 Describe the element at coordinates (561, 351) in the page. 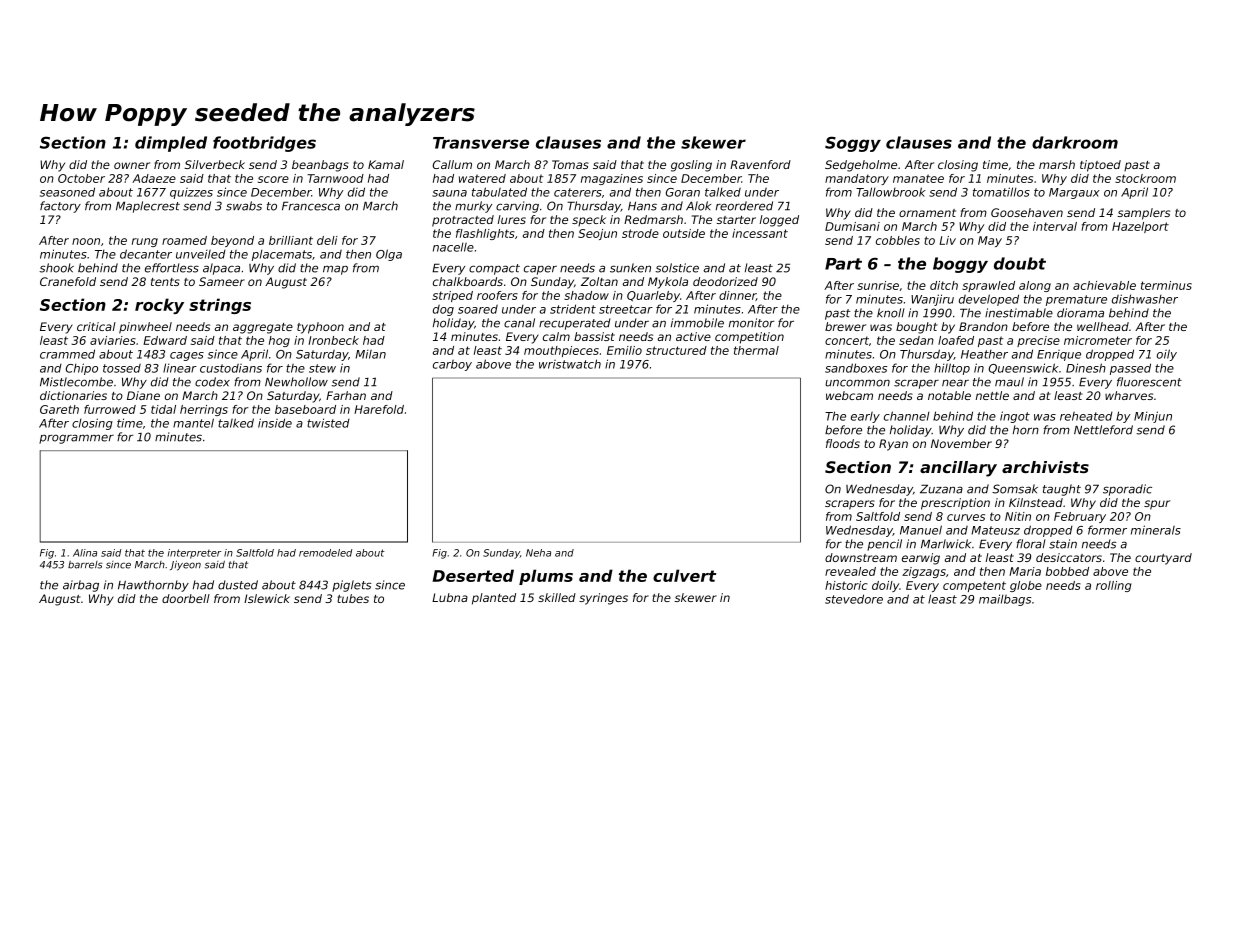

I see `mouthpieces` at that location.
